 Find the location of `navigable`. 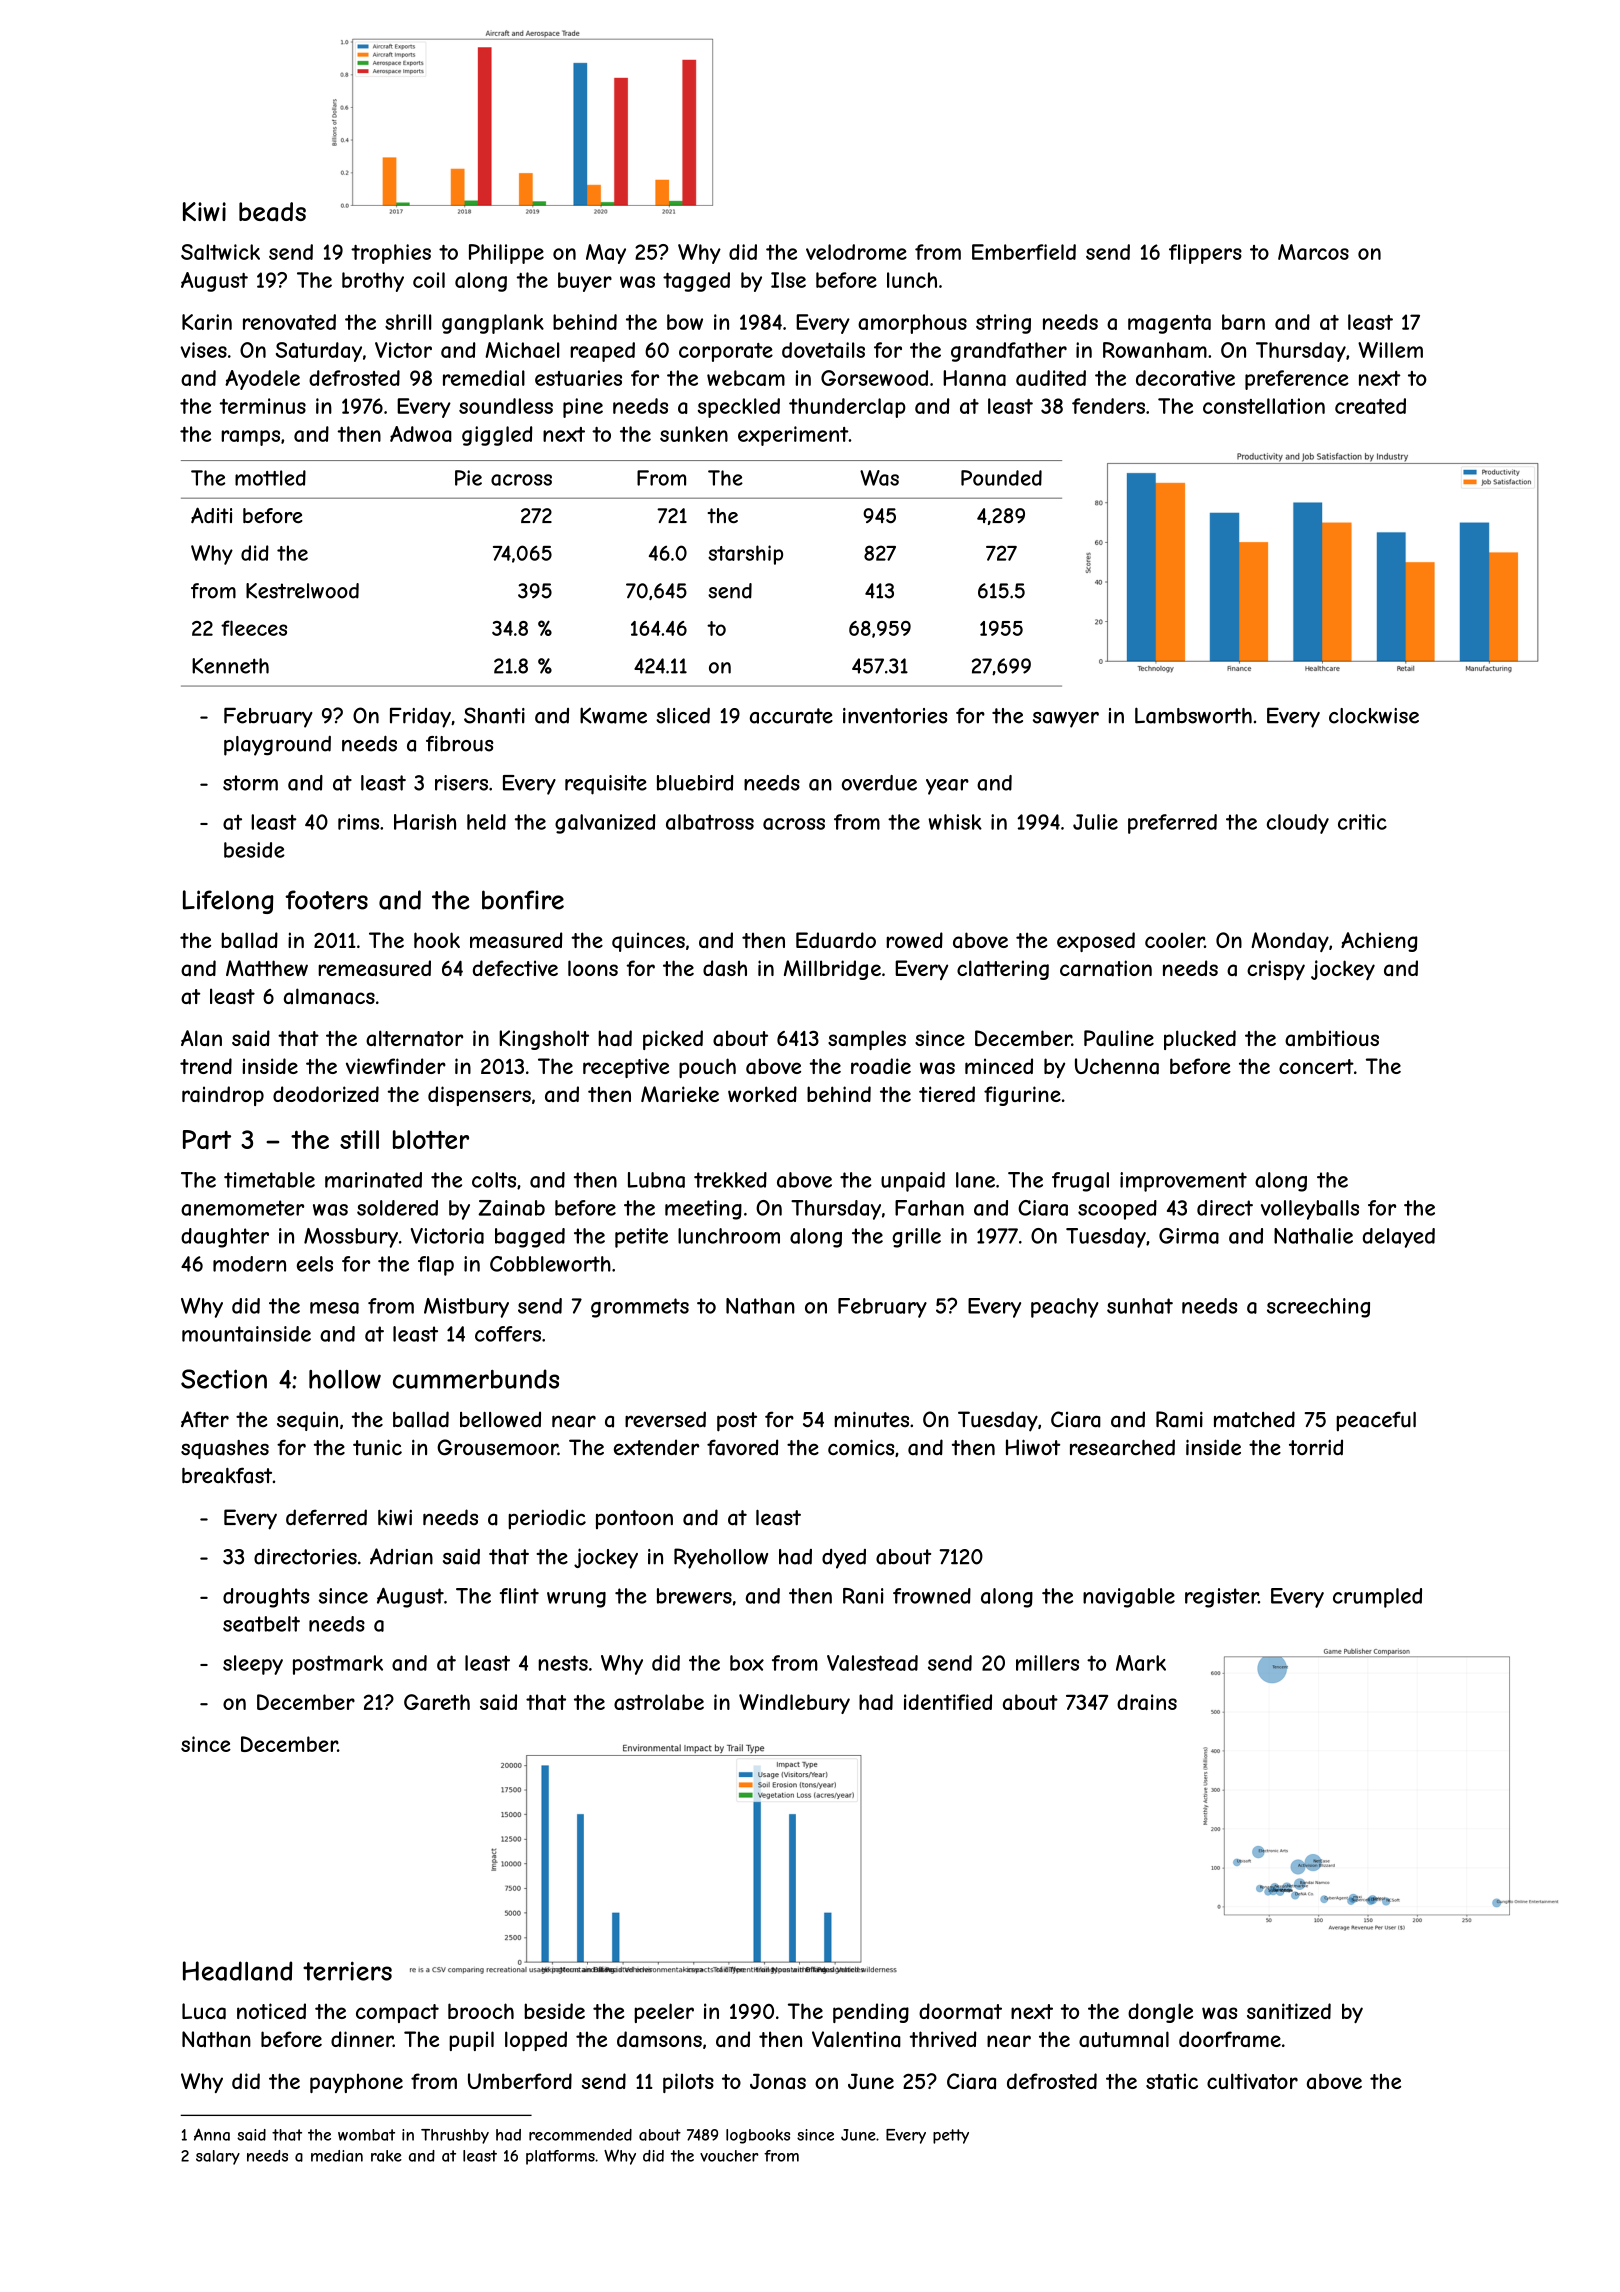

navigable is located at coordinates (1129, 1598).
